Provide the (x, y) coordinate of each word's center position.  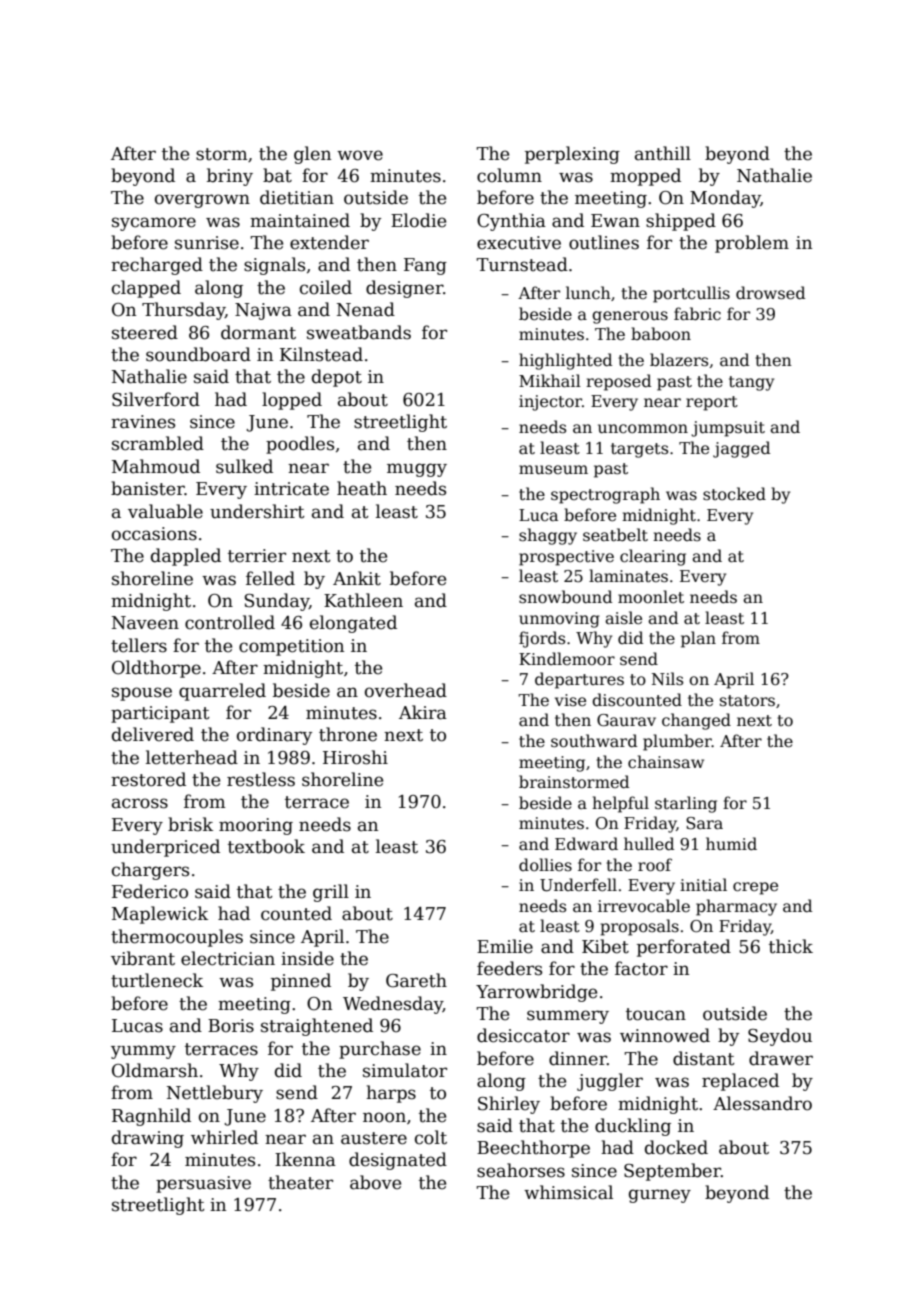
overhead (406, 690)
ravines (143, 422)
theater (300, 1182)
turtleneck (157, 980)
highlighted (565, 361)
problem (752, 244)
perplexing (572, 155)
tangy (751, 383)
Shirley (509, 1105)
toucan (656, 1014)
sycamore (154, 224)
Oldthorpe (156, 669)
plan (698, 639)
